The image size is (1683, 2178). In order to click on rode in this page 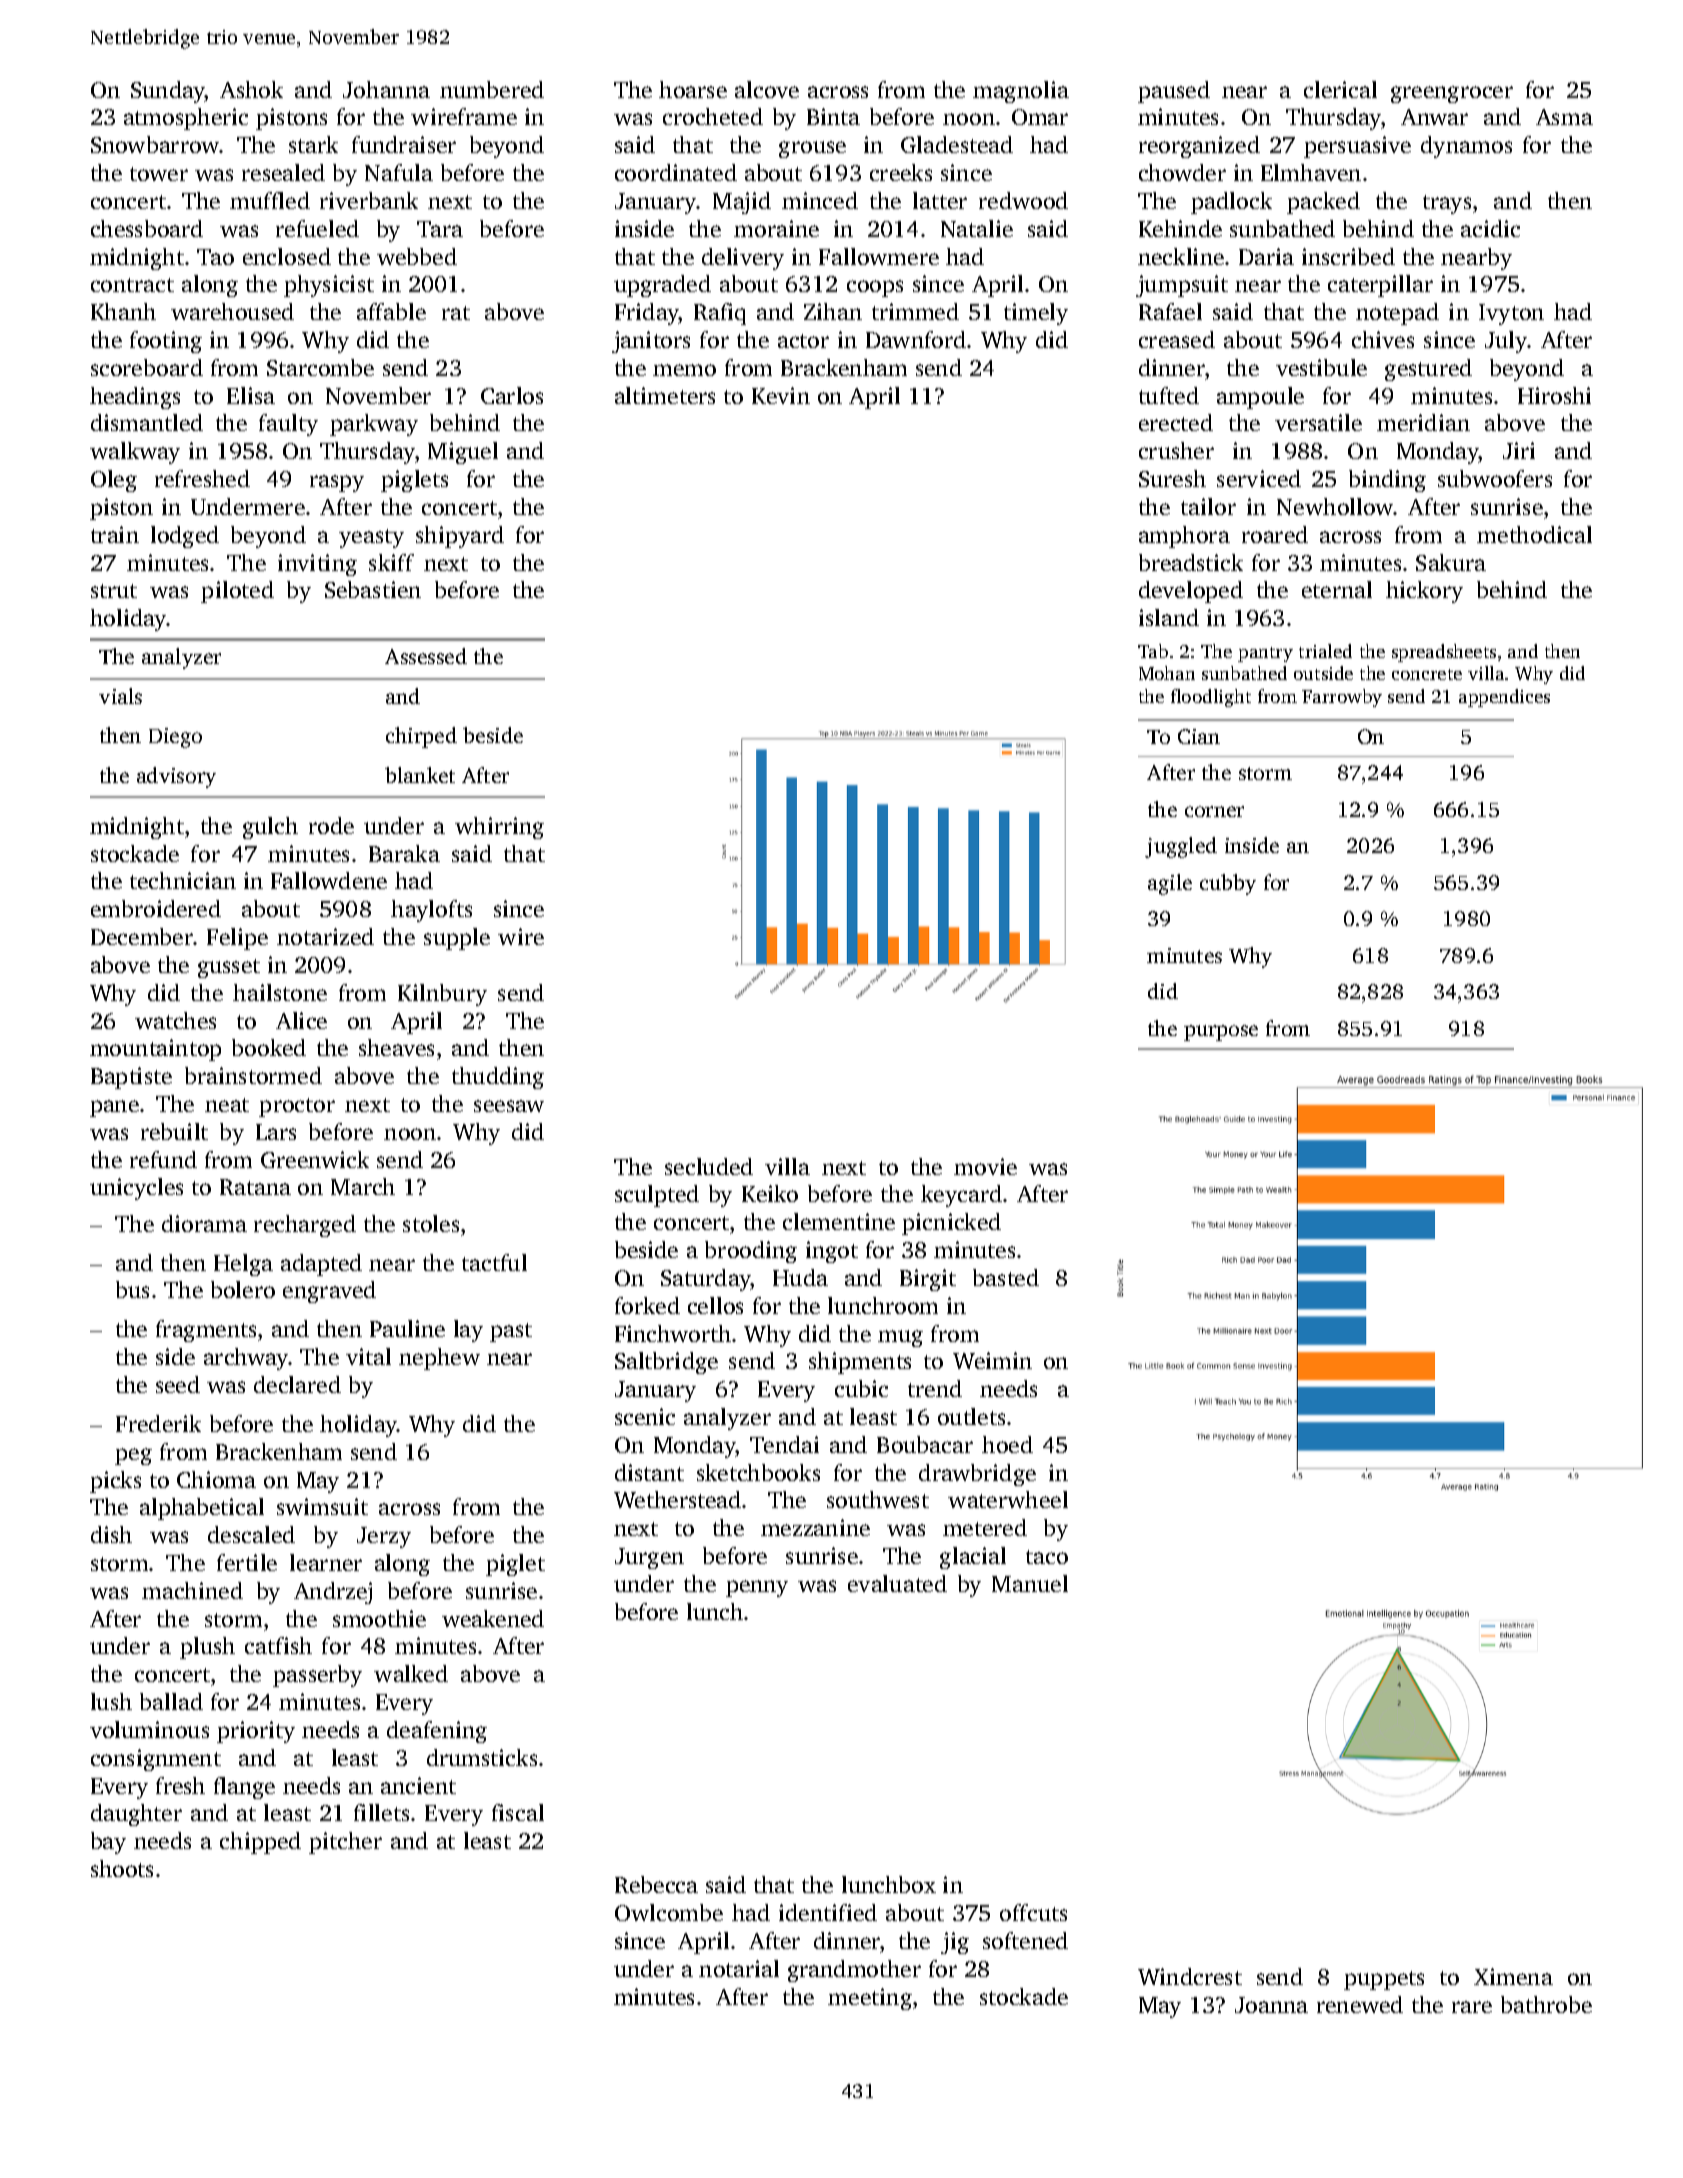, I will do `click(331, 825)`.
